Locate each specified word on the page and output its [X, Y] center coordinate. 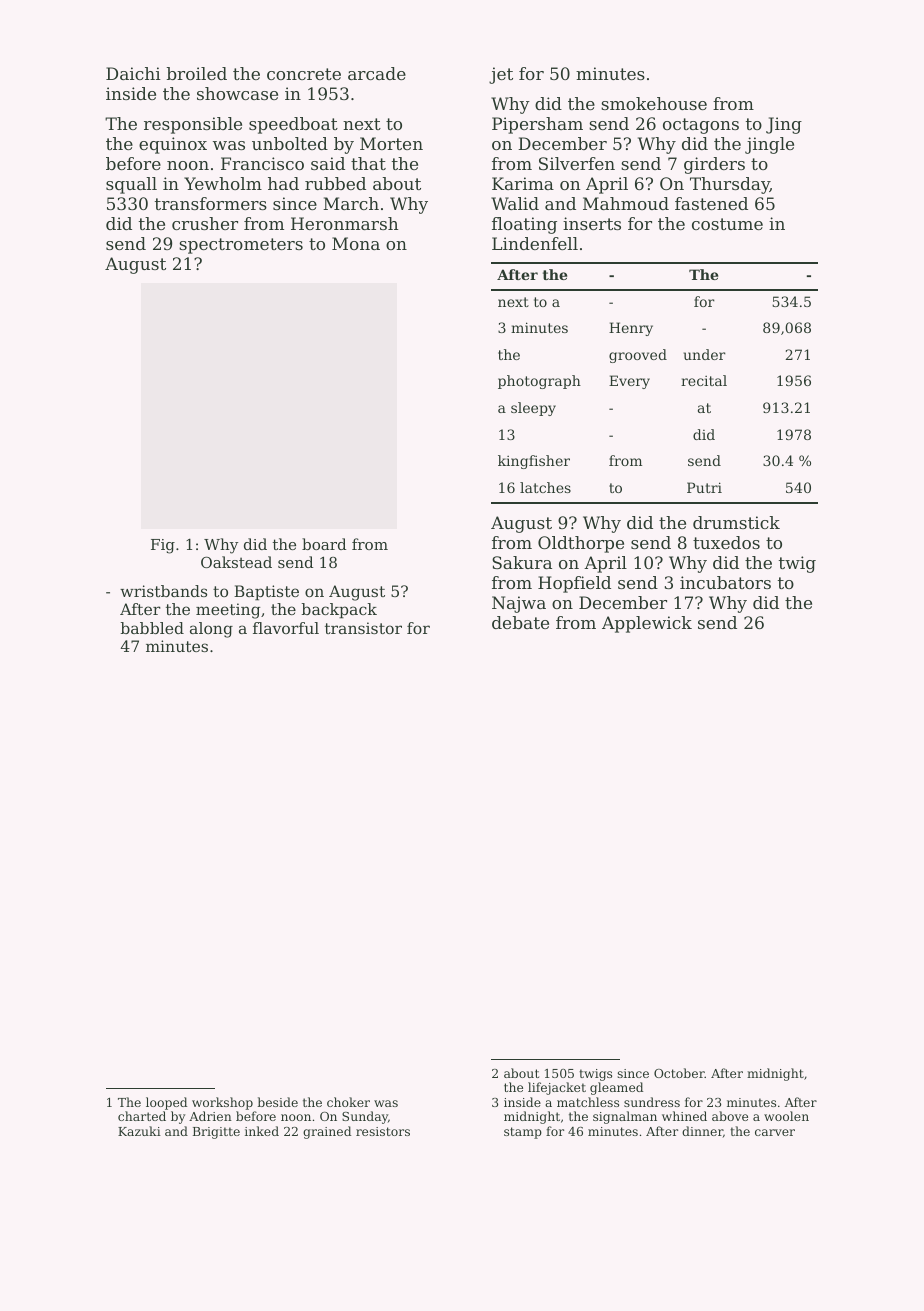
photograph [539, 382]
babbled [152, 628]
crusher [205, 223]
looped [166, 1103]
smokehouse [654, 103]
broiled [197, 73]
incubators [725, 582]
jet [501, 75]
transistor [363, 628]
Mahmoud [626, 203]
